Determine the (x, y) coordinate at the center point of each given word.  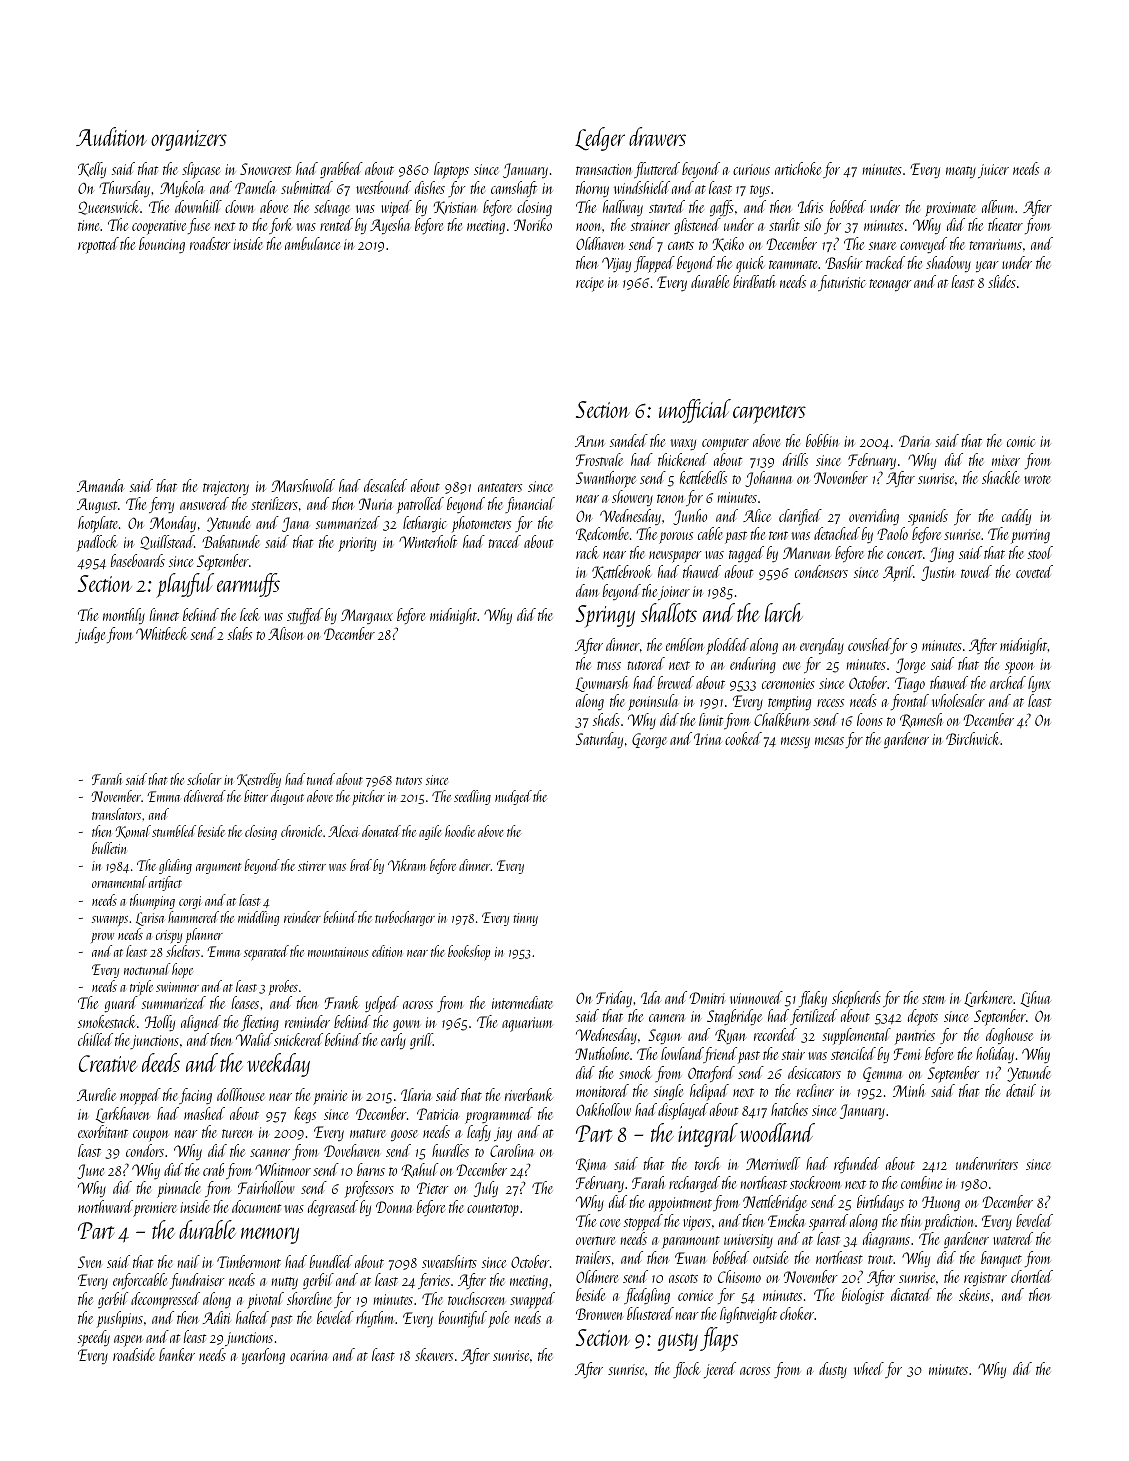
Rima (591, 1165)
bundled (331, 1261)
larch (784, 612)
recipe (590, 284)
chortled (1032, 1276)
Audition (111, 136)
